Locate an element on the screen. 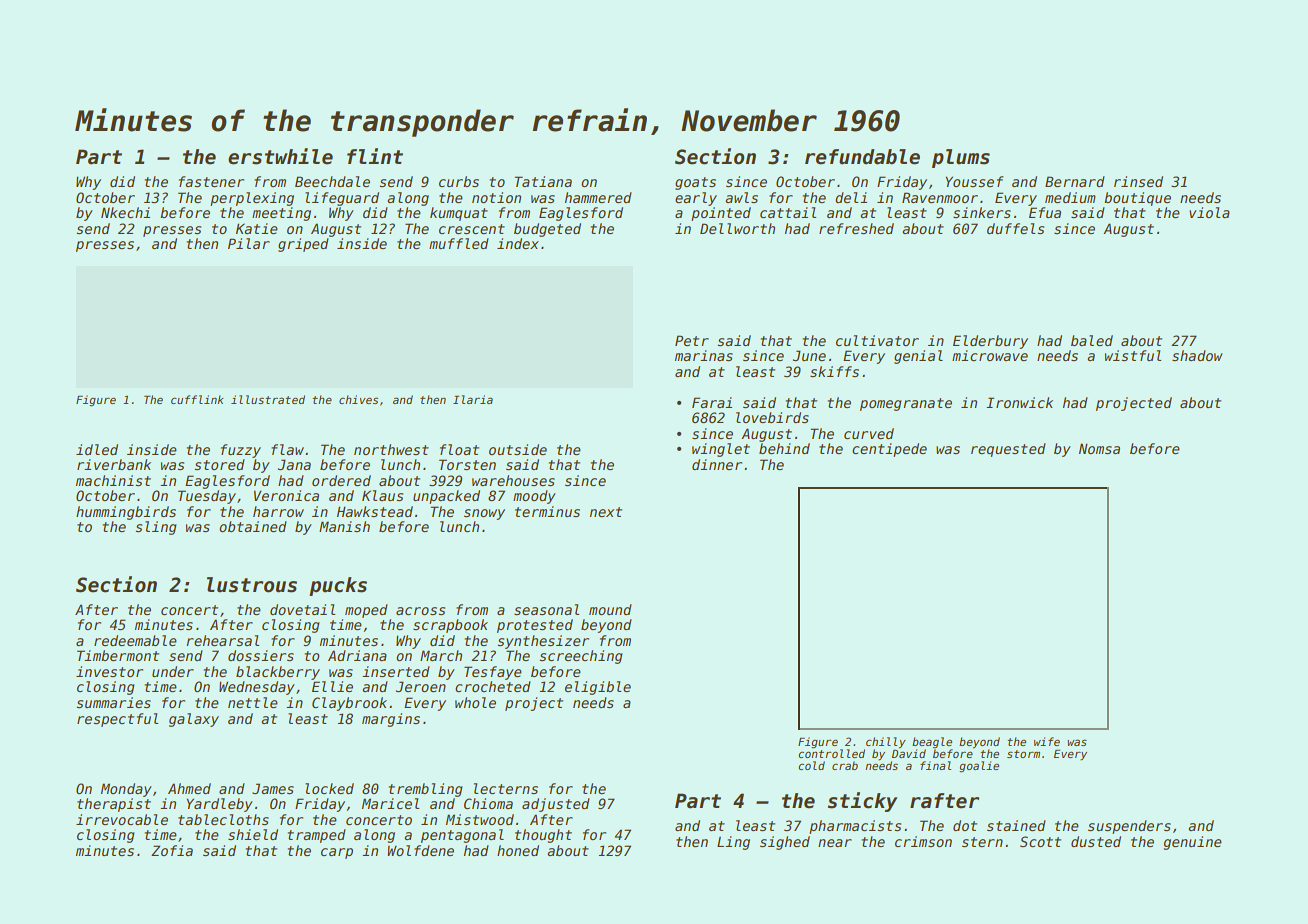  requested is located at coordinates (1008, 450).
